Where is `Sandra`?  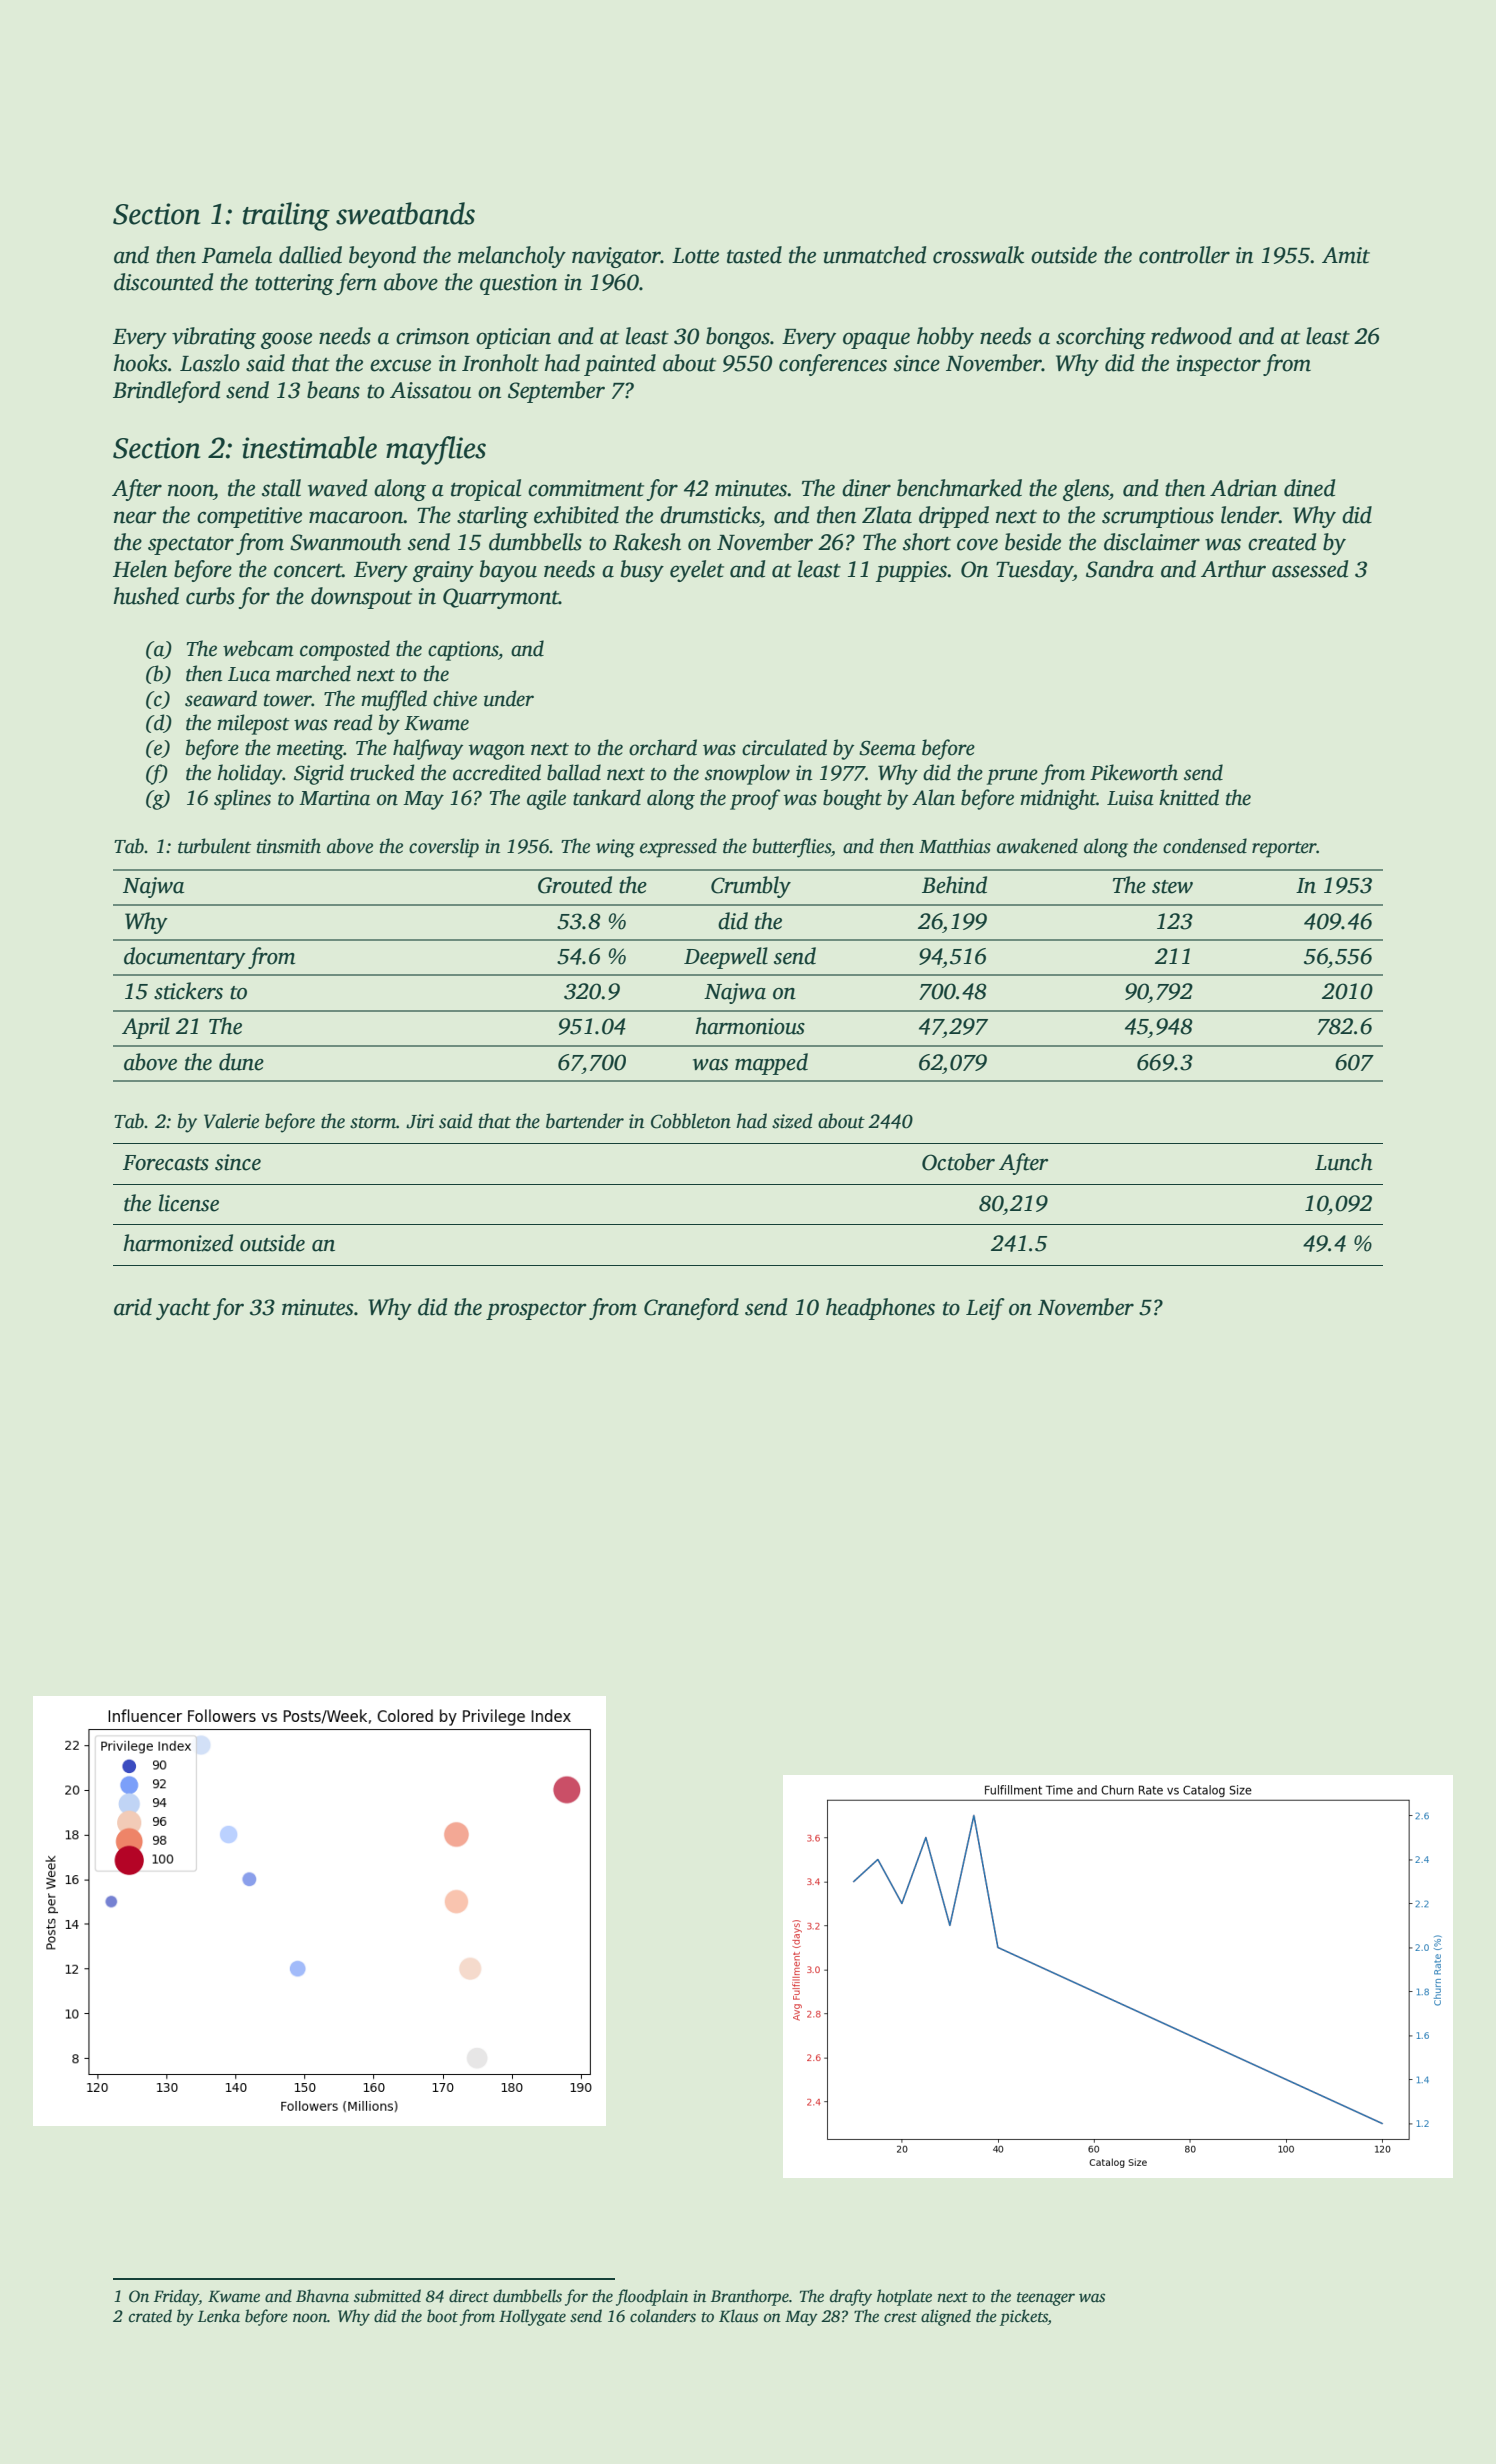 Sandra is located at coordinates (1120, 569).
